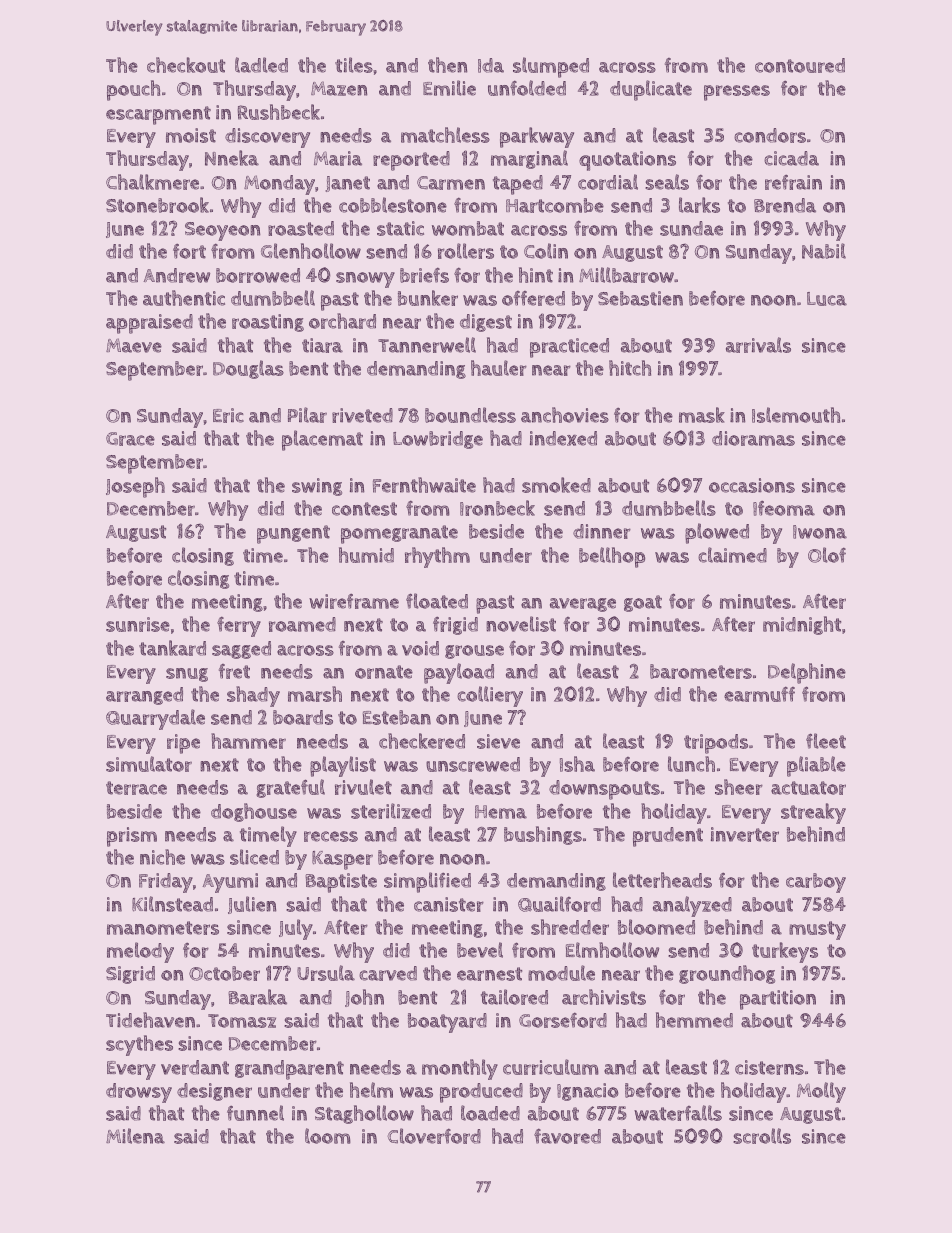 Image resolution: width=952 pixels, height=1233 pixels. I want to click on mask, so click(702, 415).
